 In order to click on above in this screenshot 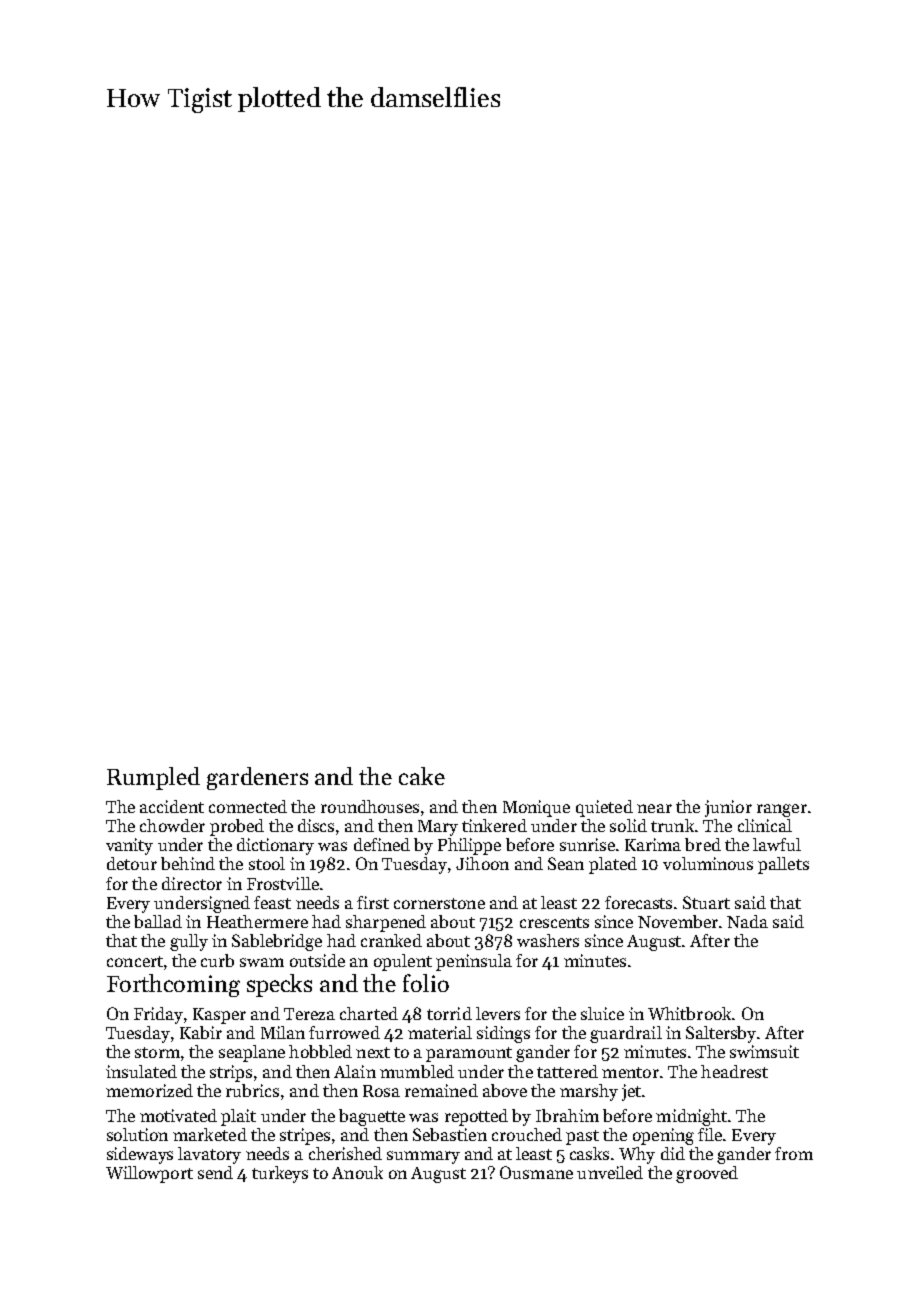, I will do `click(505, 1090)`.
